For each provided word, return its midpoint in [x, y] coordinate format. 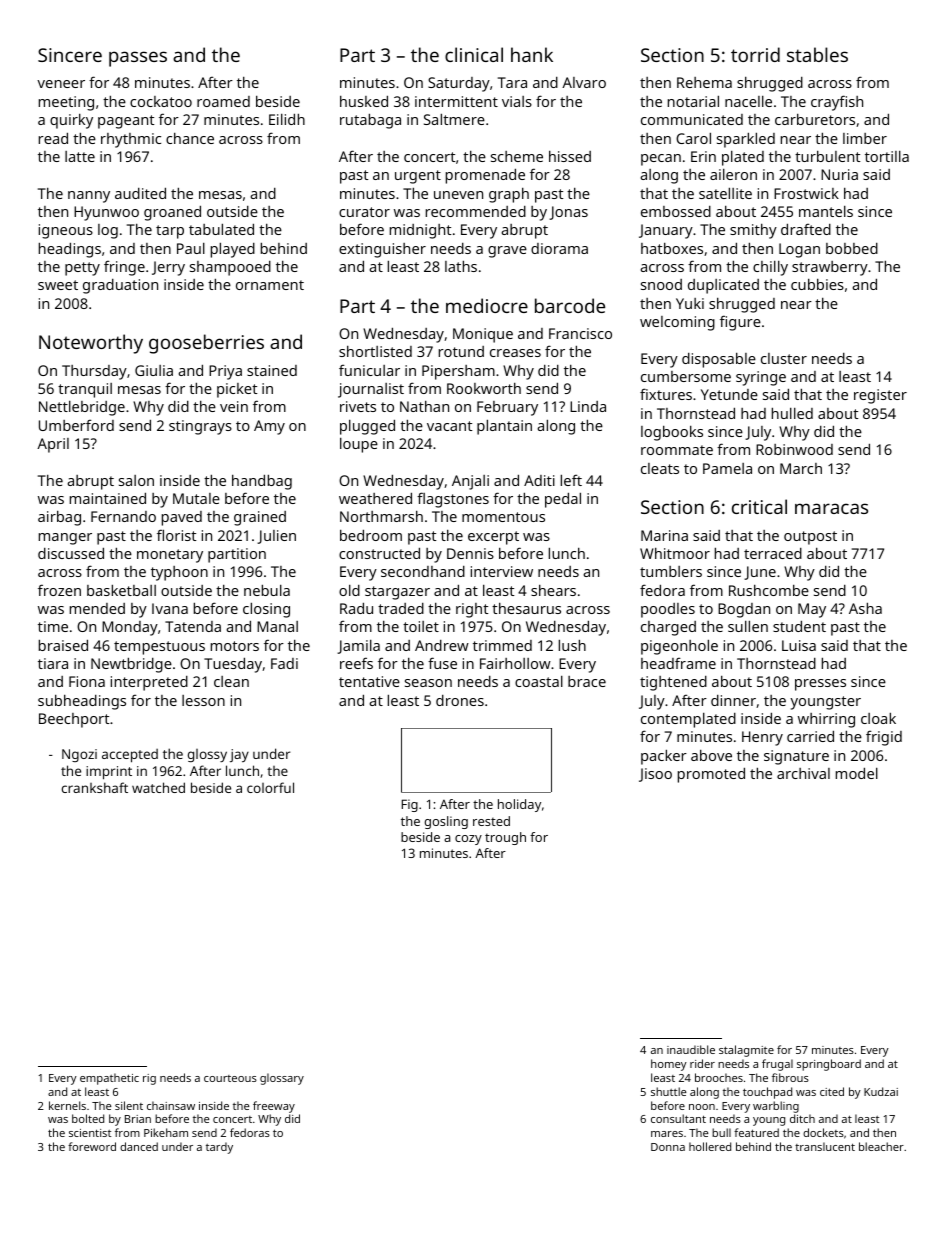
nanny [89, 197]
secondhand [423, 571]
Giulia [154, 370]
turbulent [827, 156]
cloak [878, 718]
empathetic [109, 1079]
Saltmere [454, 119]
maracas [831, 508]
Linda [588, 406]
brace [587, 681]
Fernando [123, 516]
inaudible [691, 1049]
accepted [130, 756]
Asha [865, 608]
